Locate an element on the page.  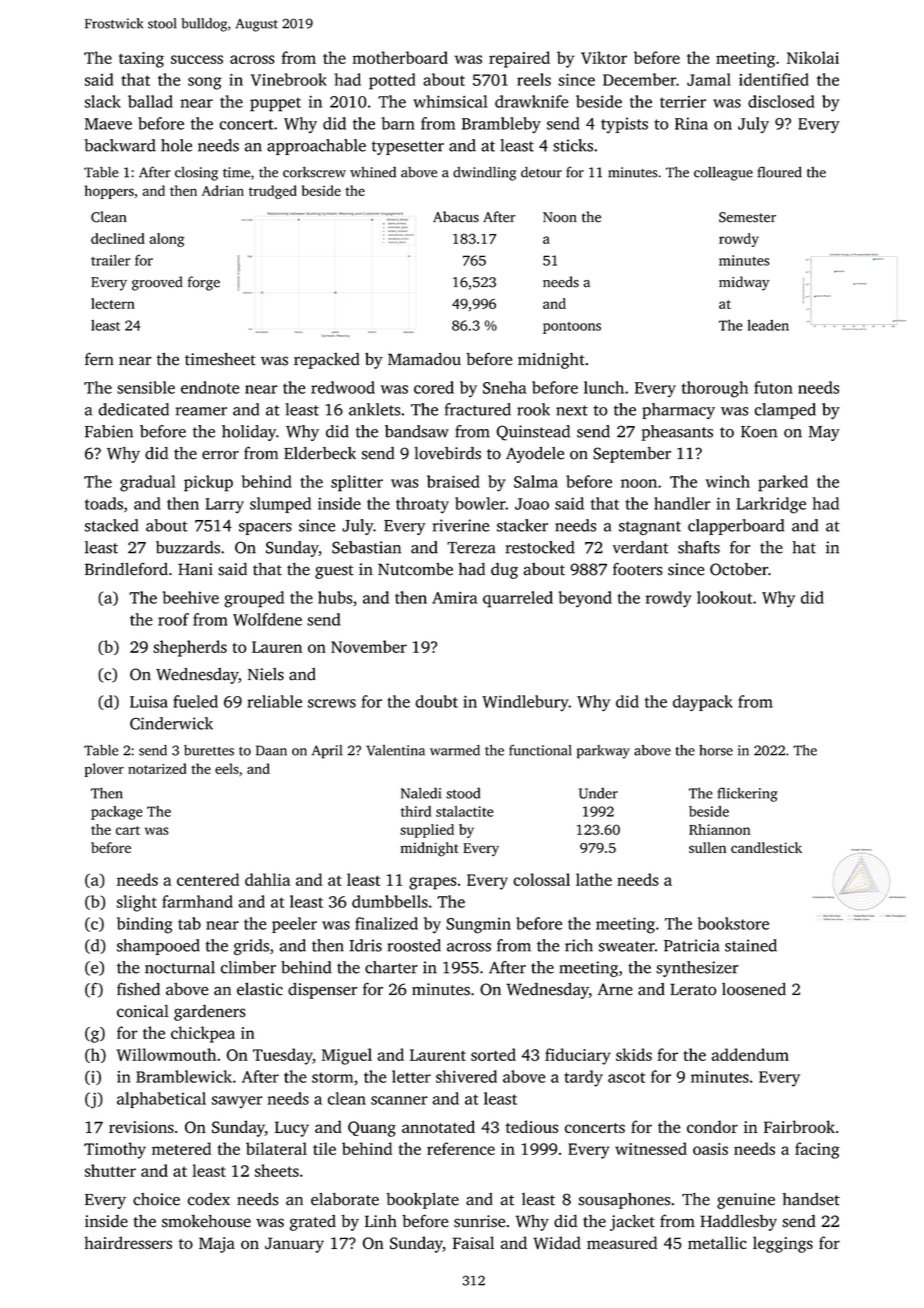
repaired is located at coordinates (519, 59).
